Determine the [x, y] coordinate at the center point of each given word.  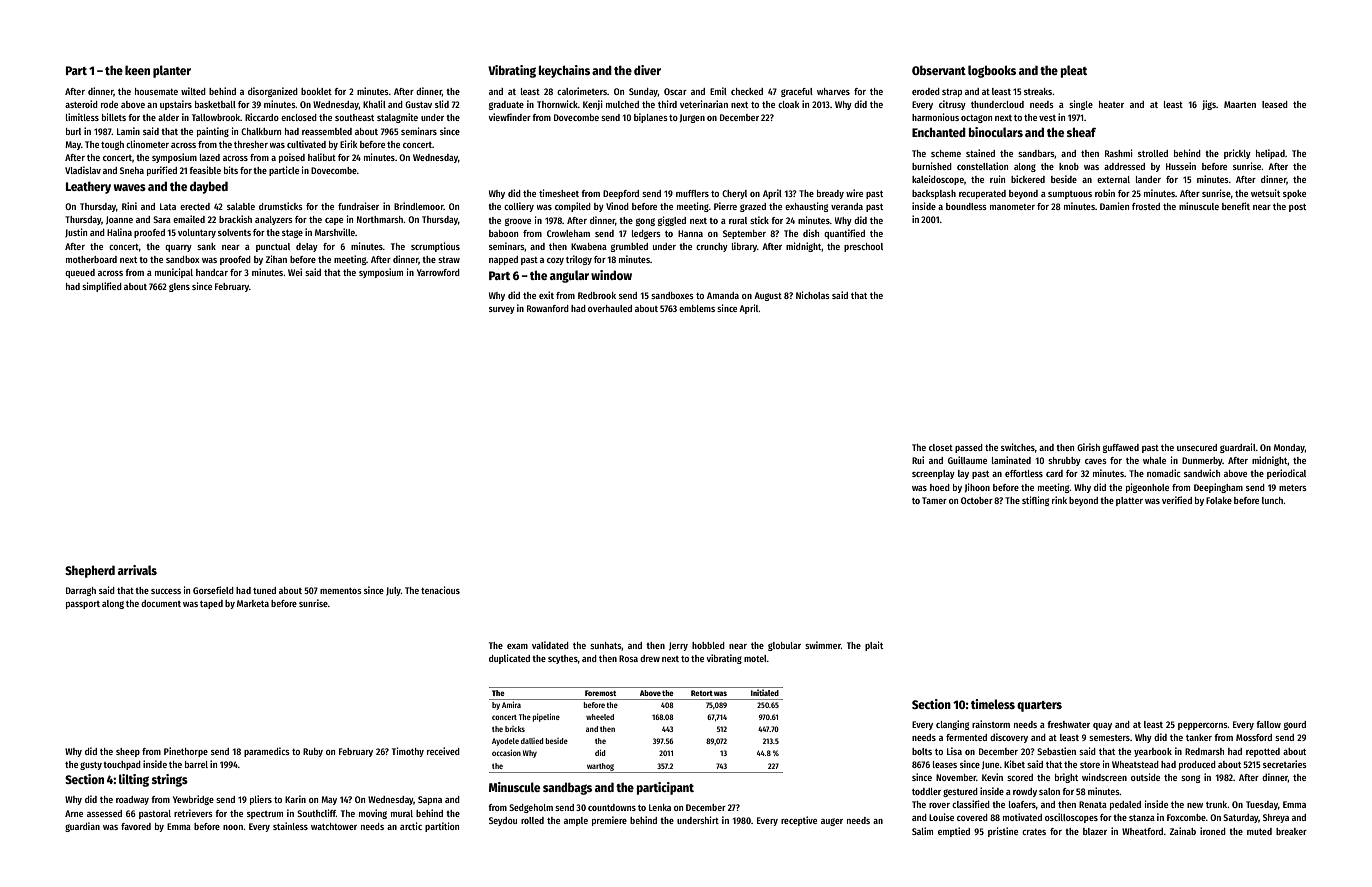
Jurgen [692, 118]
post [1297, 208]
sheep [128, 752]
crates [1034, 832]
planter [172, 71]
